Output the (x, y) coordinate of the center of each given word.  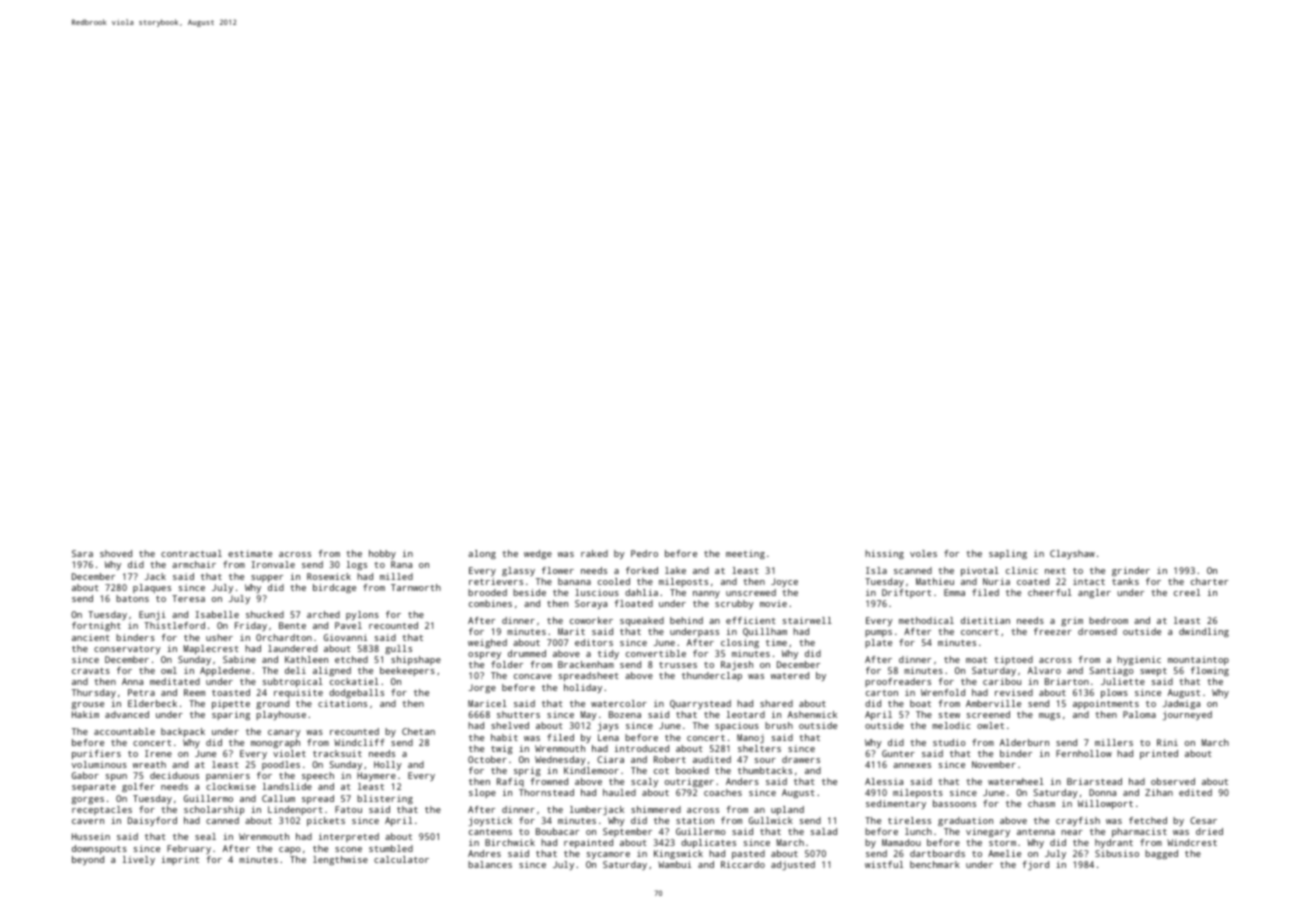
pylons (362, 615)
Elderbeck (152, 703)
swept (1153, 672)
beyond (88, 860)
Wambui (674, 864)
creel (1187, 592)
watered (790, 675)
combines (490, 603)
